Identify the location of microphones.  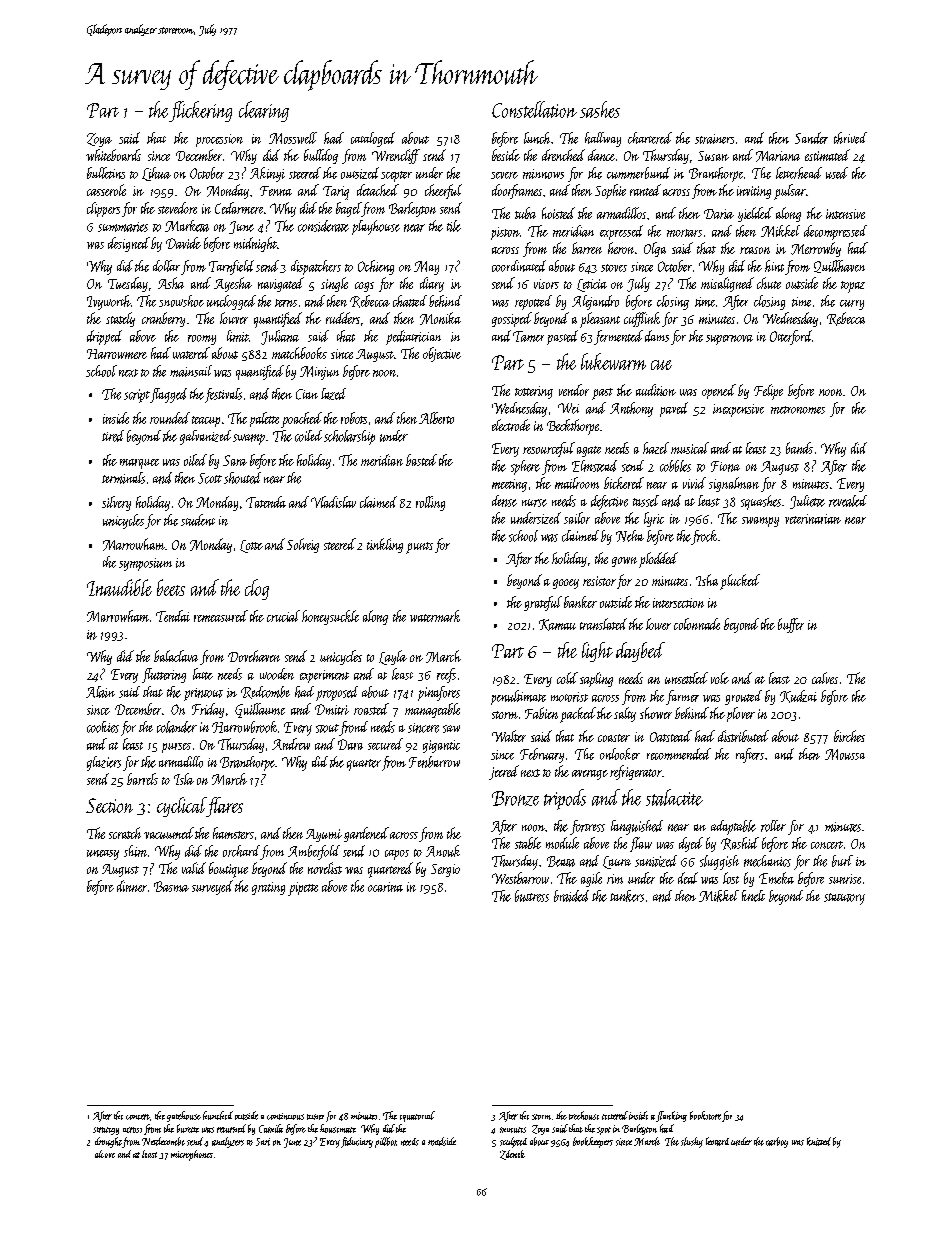
(192, 1155).
